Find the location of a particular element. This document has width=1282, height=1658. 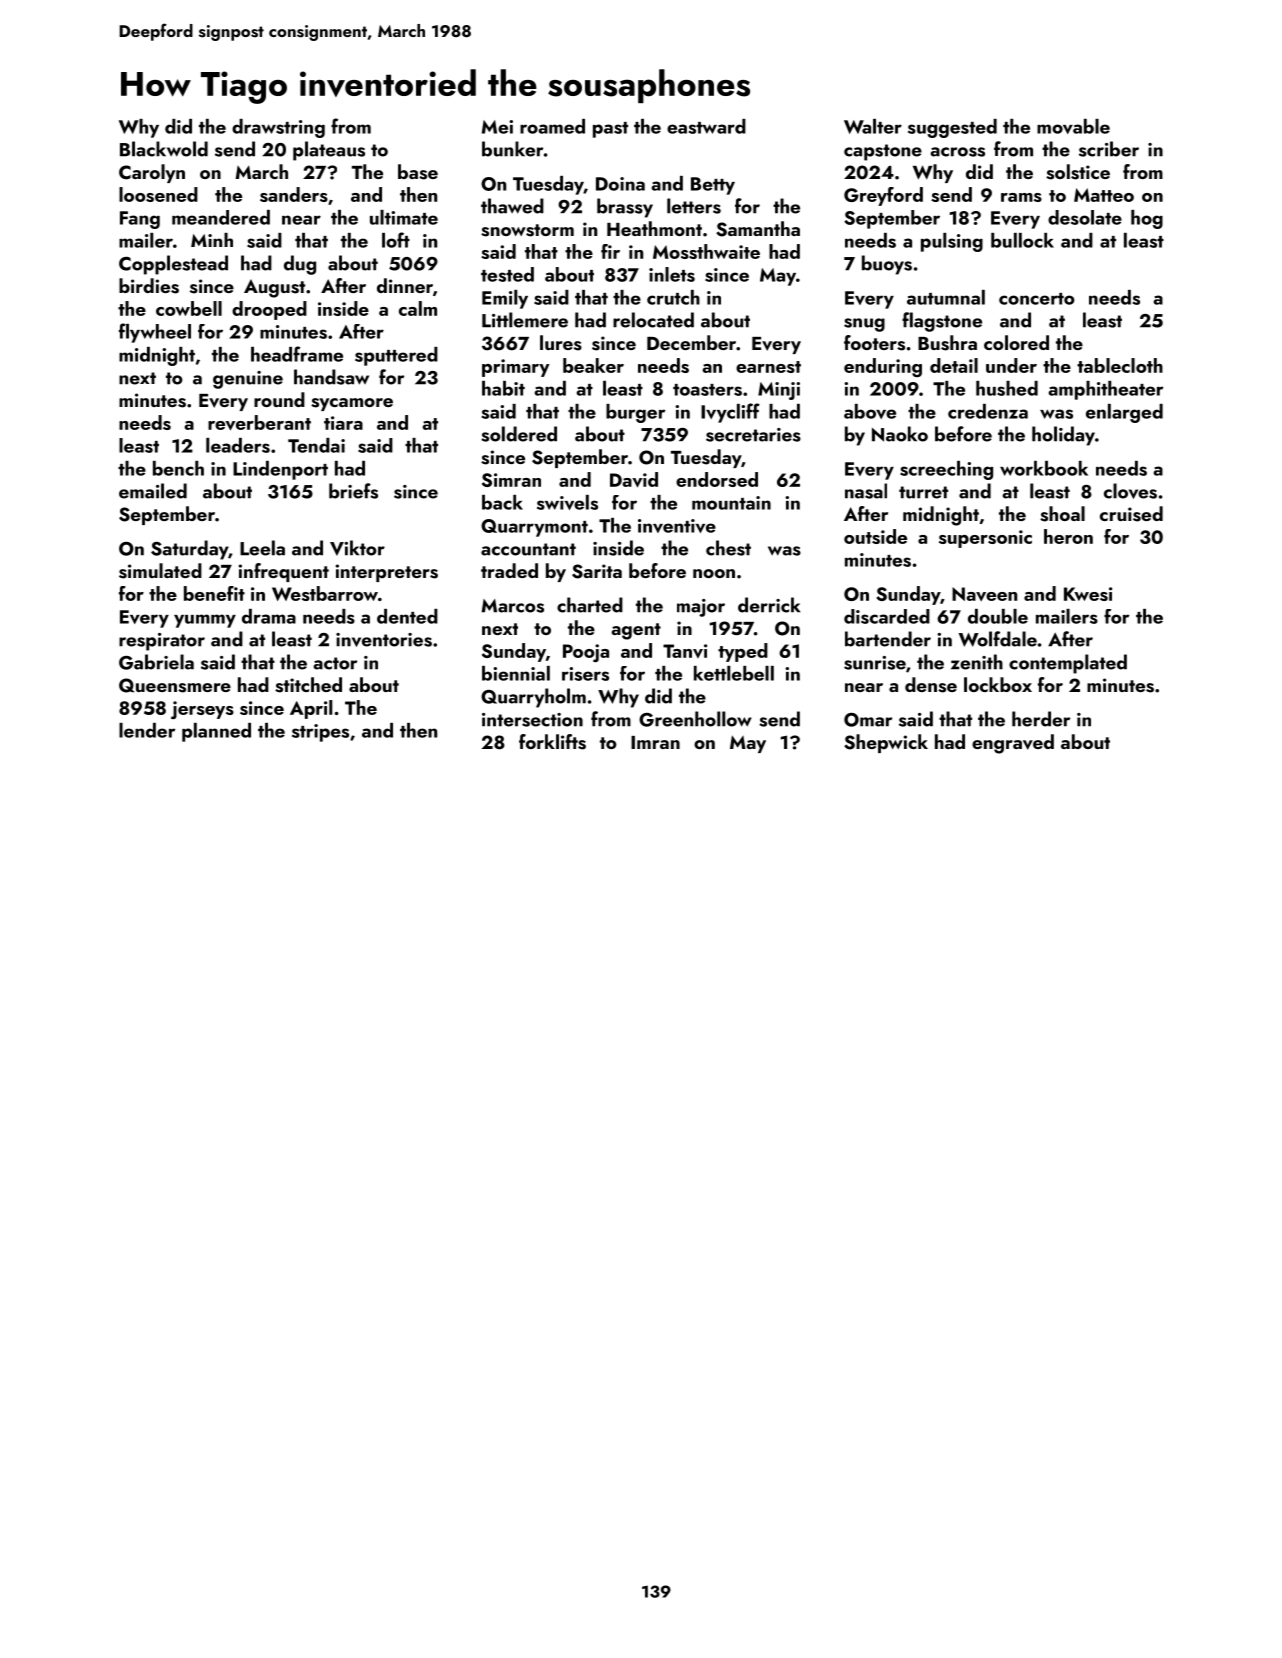

snowstorm is located at coordinates (527, 230).
